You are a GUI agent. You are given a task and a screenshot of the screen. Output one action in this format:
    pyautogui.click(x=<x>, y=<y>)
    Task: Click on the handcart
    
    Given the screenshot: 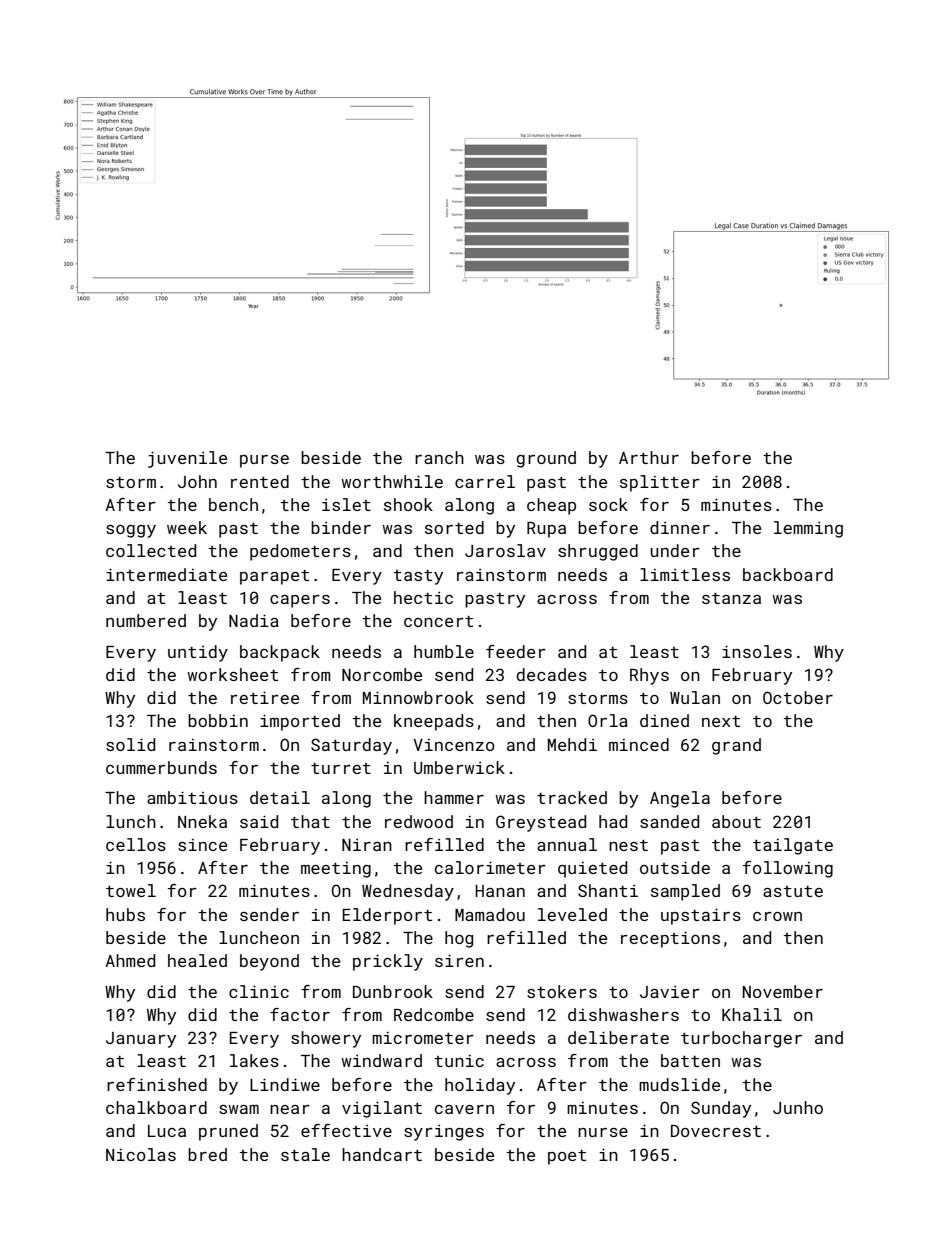 What is the action you would take?
    pyautogui.click(x=382, y=1154)
